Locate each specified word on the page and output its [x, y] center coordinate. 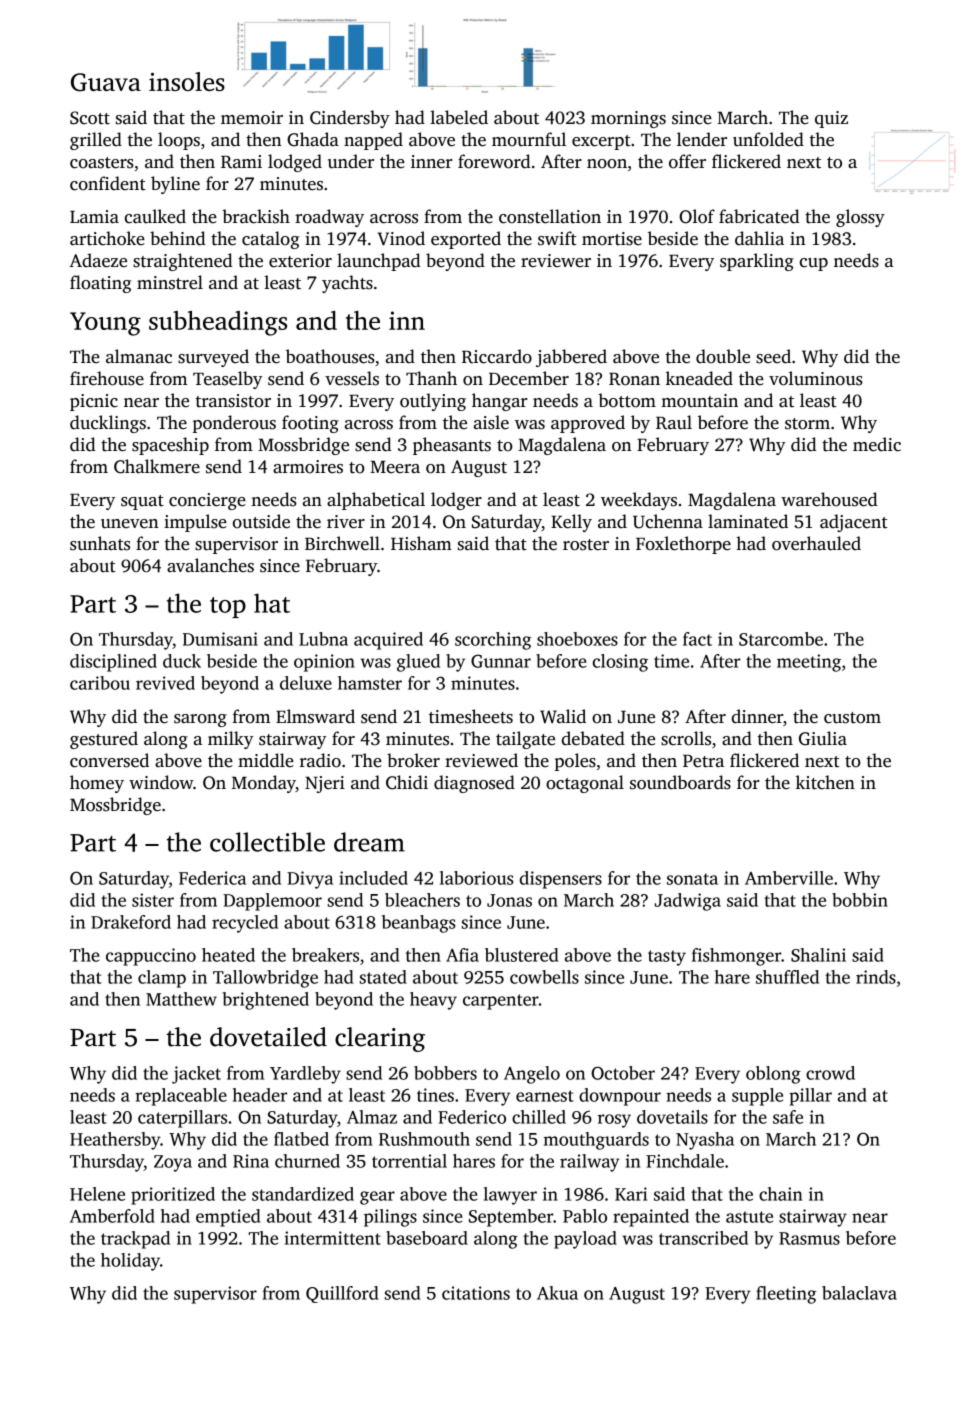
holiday [130, 1262]
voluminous [816, 378]
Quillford [342, 1294]
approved [588, 424]
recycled [245, 924]
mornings [628, 119]
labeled [459, 117]
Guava [106, 82]
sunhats [100, 543]
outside [261, 521]
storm [807, 424]
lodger [456, 501]
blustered [521, 955]
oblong [773, 1075]
